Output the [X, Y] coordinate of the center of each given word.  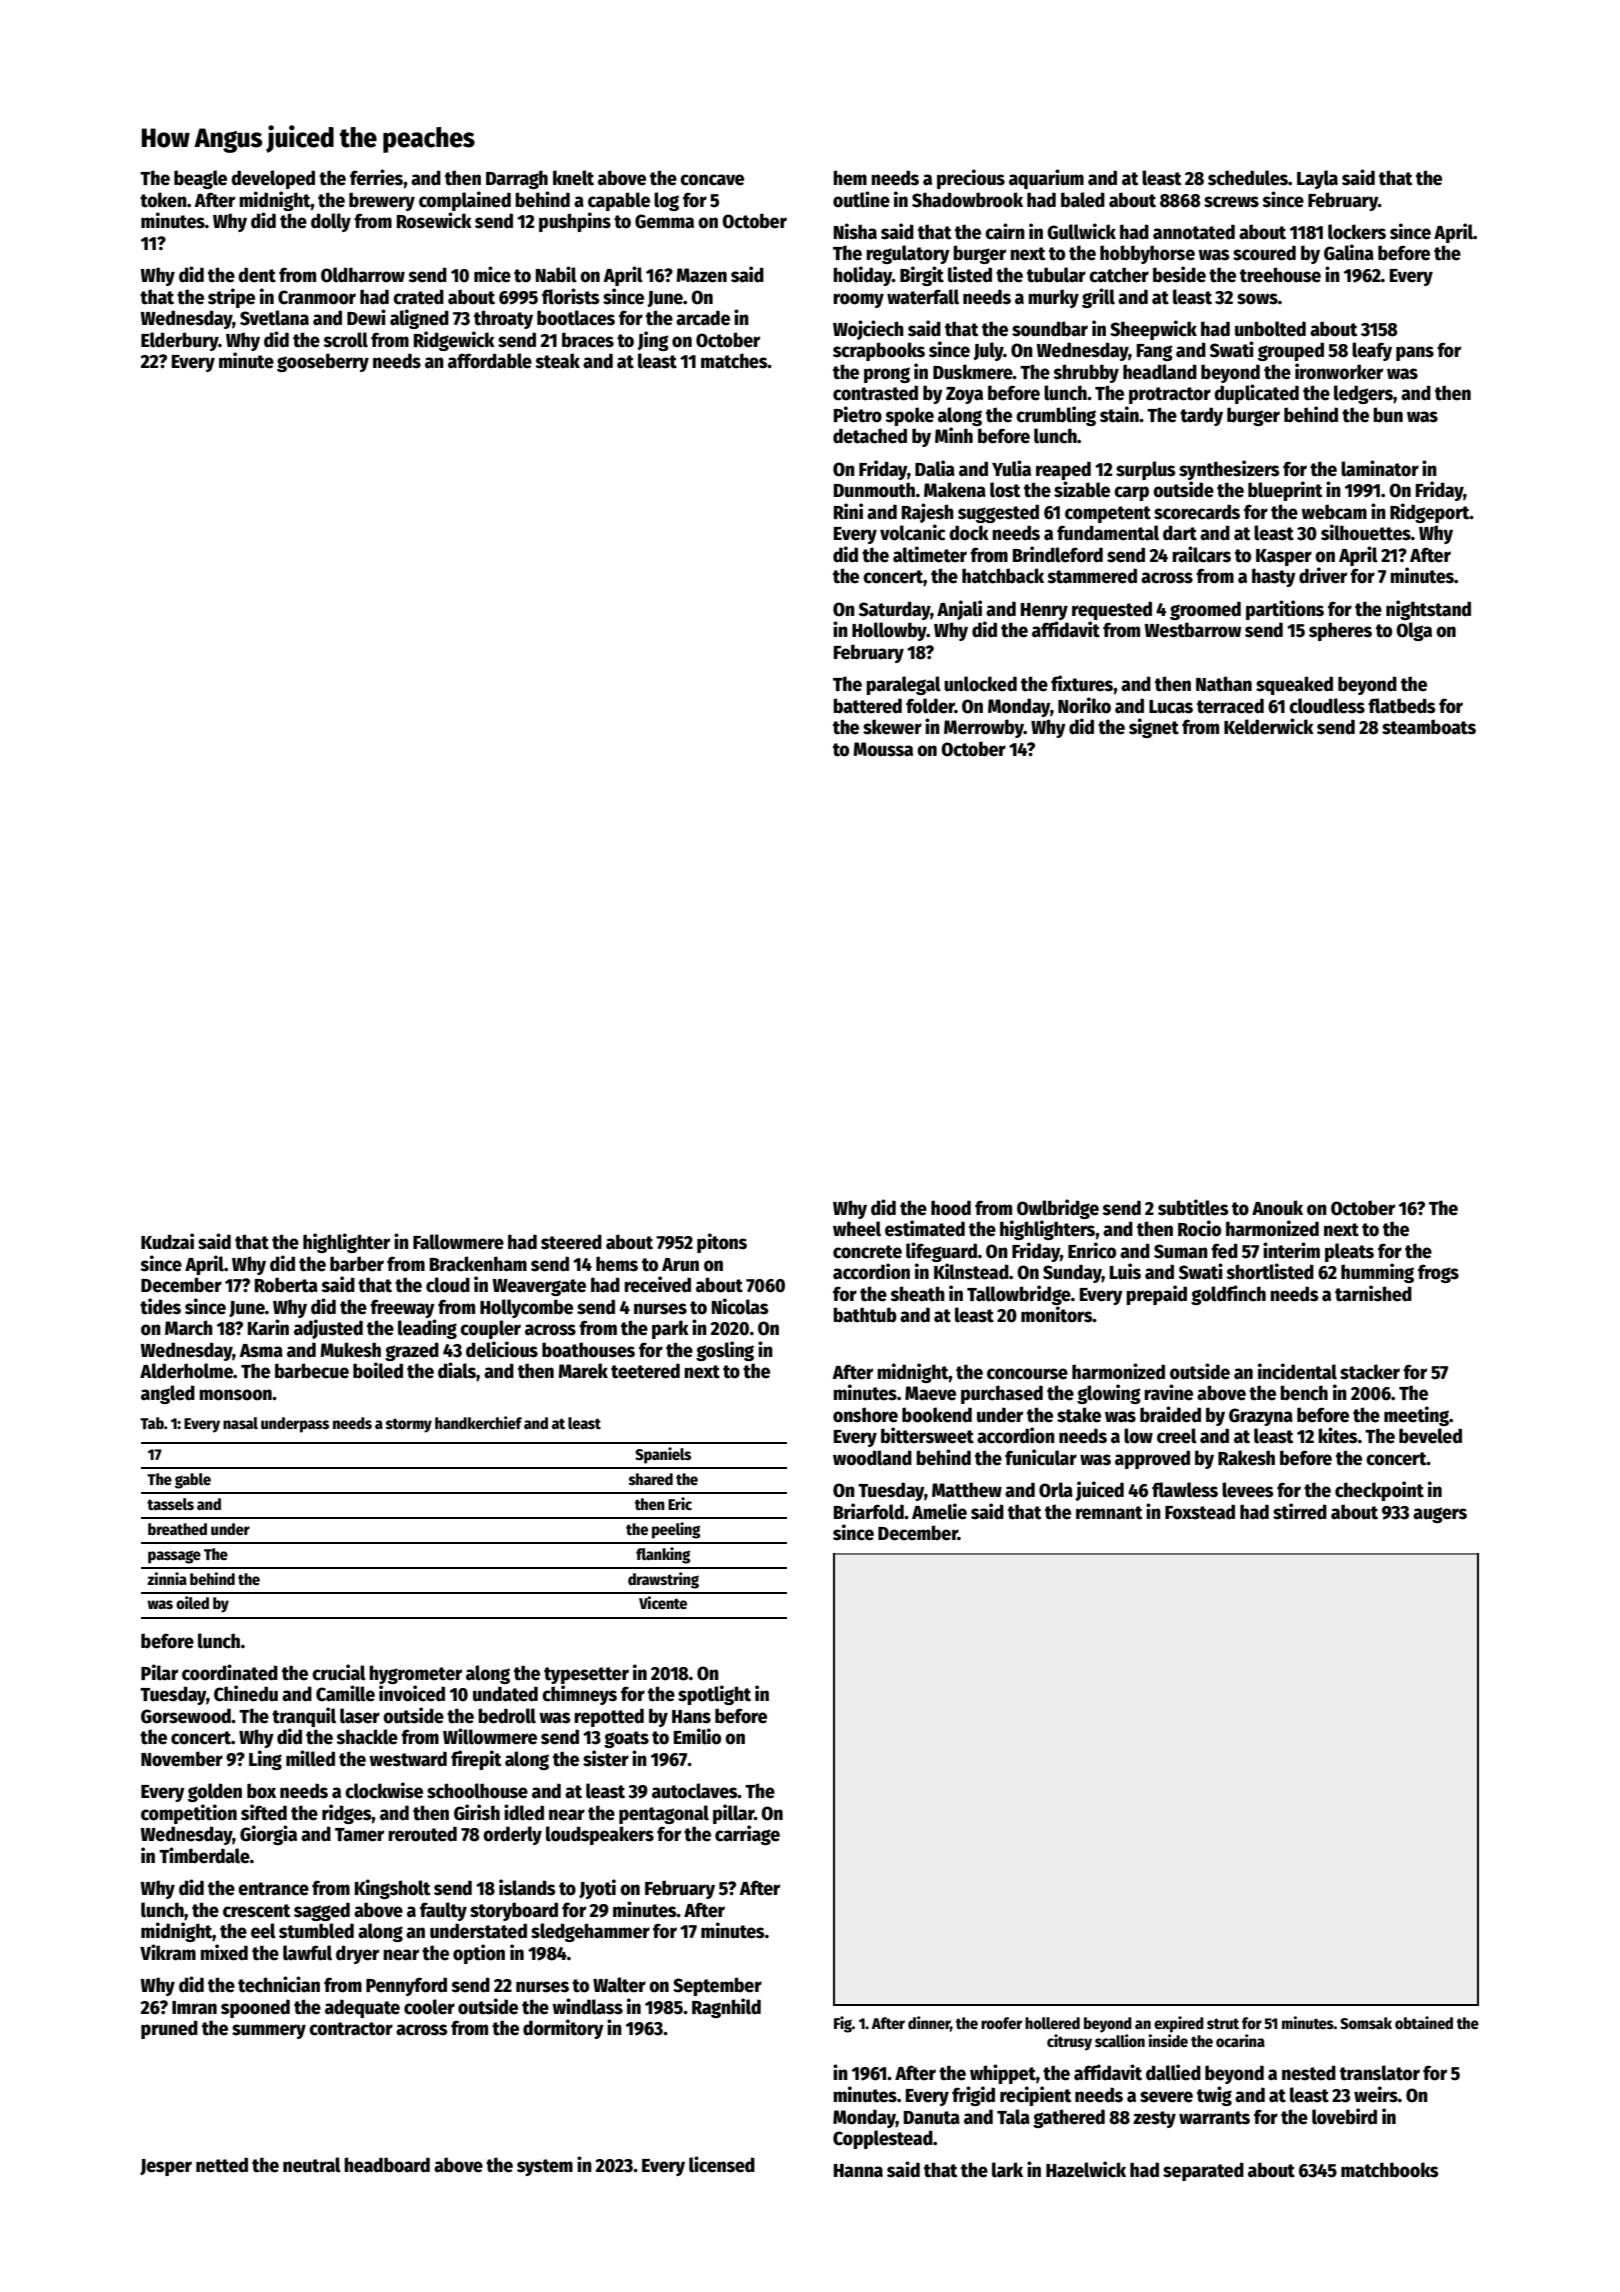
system [545, 2167]
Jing [653, 341]
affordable [490, 361]
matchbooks [1390, 2170]
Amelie [939, 1511]
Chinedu [246, 1693]
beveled [1430, 1436]
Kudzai [167, 1241]
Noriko [1084, 705]
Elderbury [180, 341]
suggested [998, 513]
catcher [1119, 275]
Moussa [883, 749]
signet [1154, 728]
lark [1007, 2170]
